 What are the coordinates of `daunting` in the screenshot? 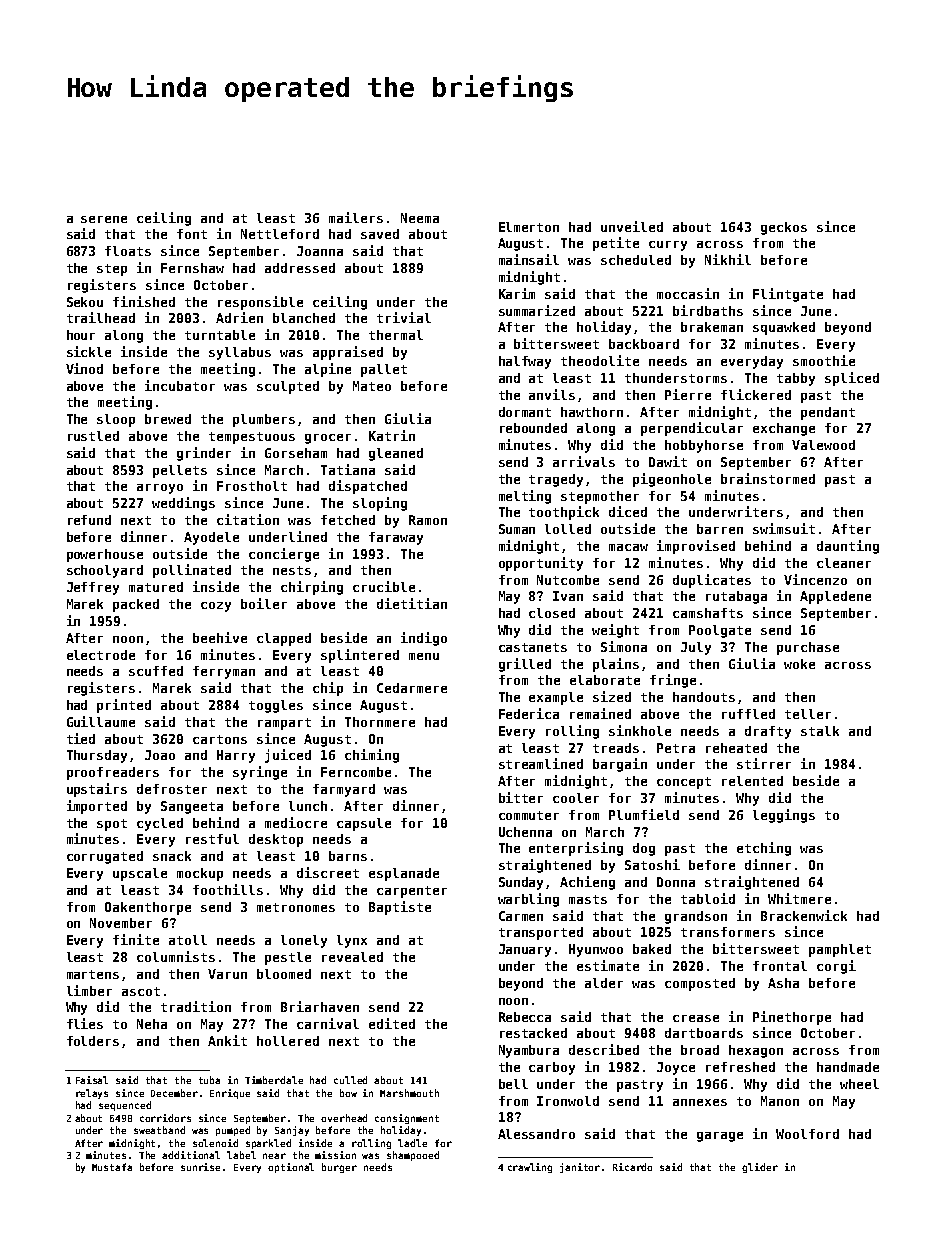 It's located at (848, 547).
